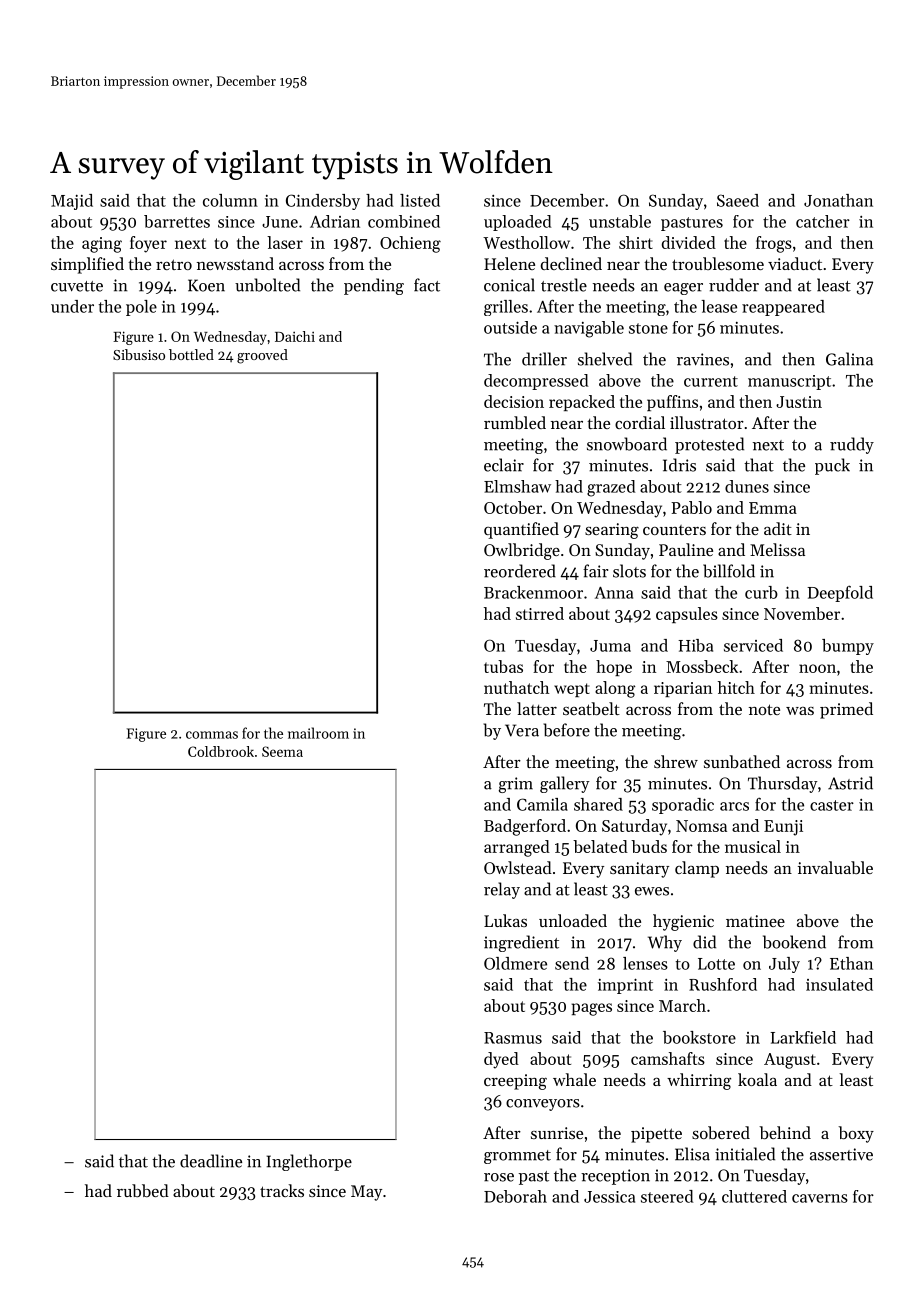  What do you see at coordinates (612, 531) in the page?
I see `searing` at bounding box center [612, 531].
